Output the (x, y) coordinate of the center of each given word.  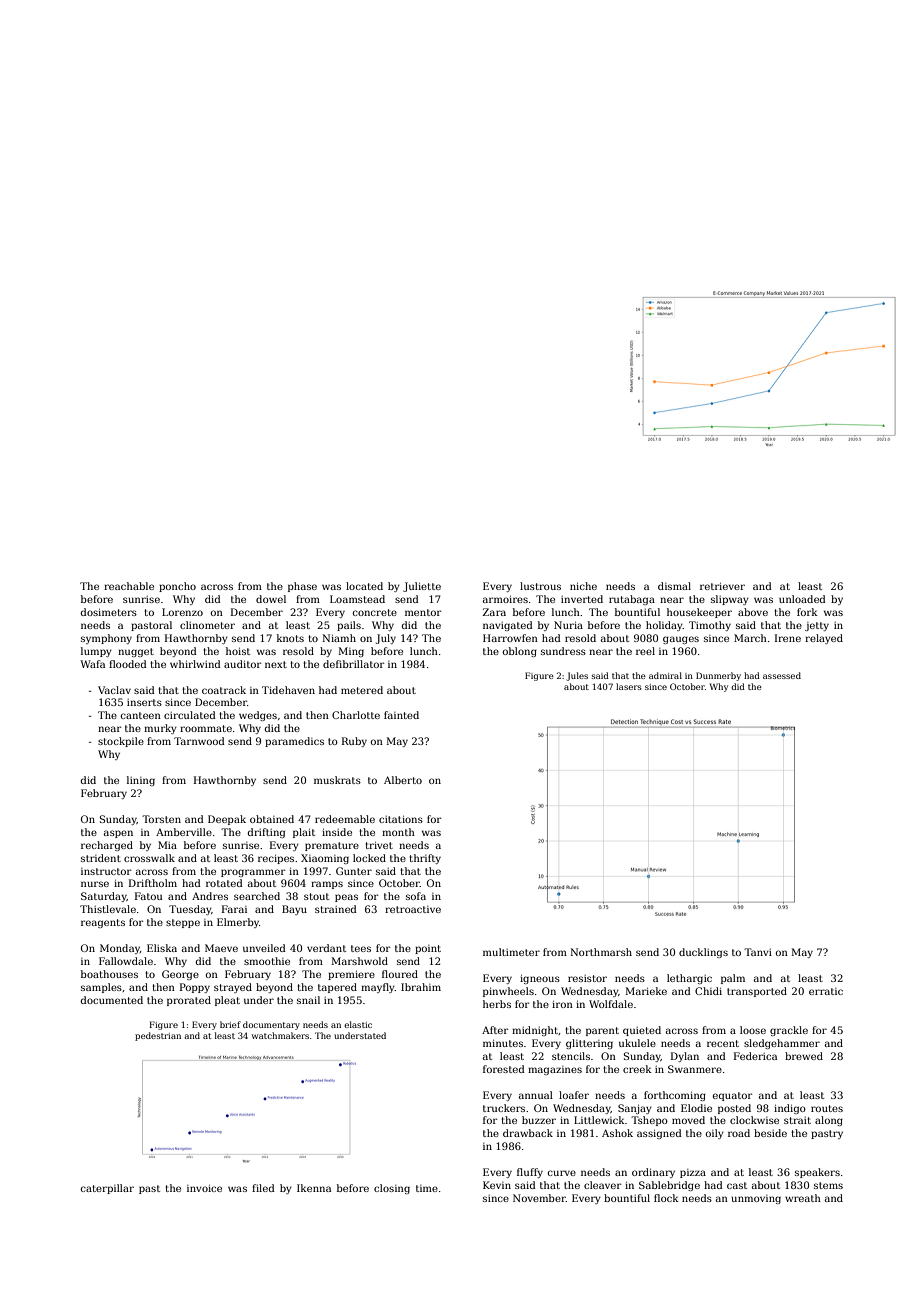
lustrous (540, 586)
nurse (95, 884)
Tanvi (758, 952)
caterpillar (107, 1189)
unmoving (756, 1199)
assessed (782, 675)
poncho (177, 587)
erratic (826, 991)
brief (230, 1024)
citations (401, 819)
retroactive (413, 909)
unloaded (802, 599)
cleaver (603, 1185)
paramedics (294, 742)
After (495, 1030)
